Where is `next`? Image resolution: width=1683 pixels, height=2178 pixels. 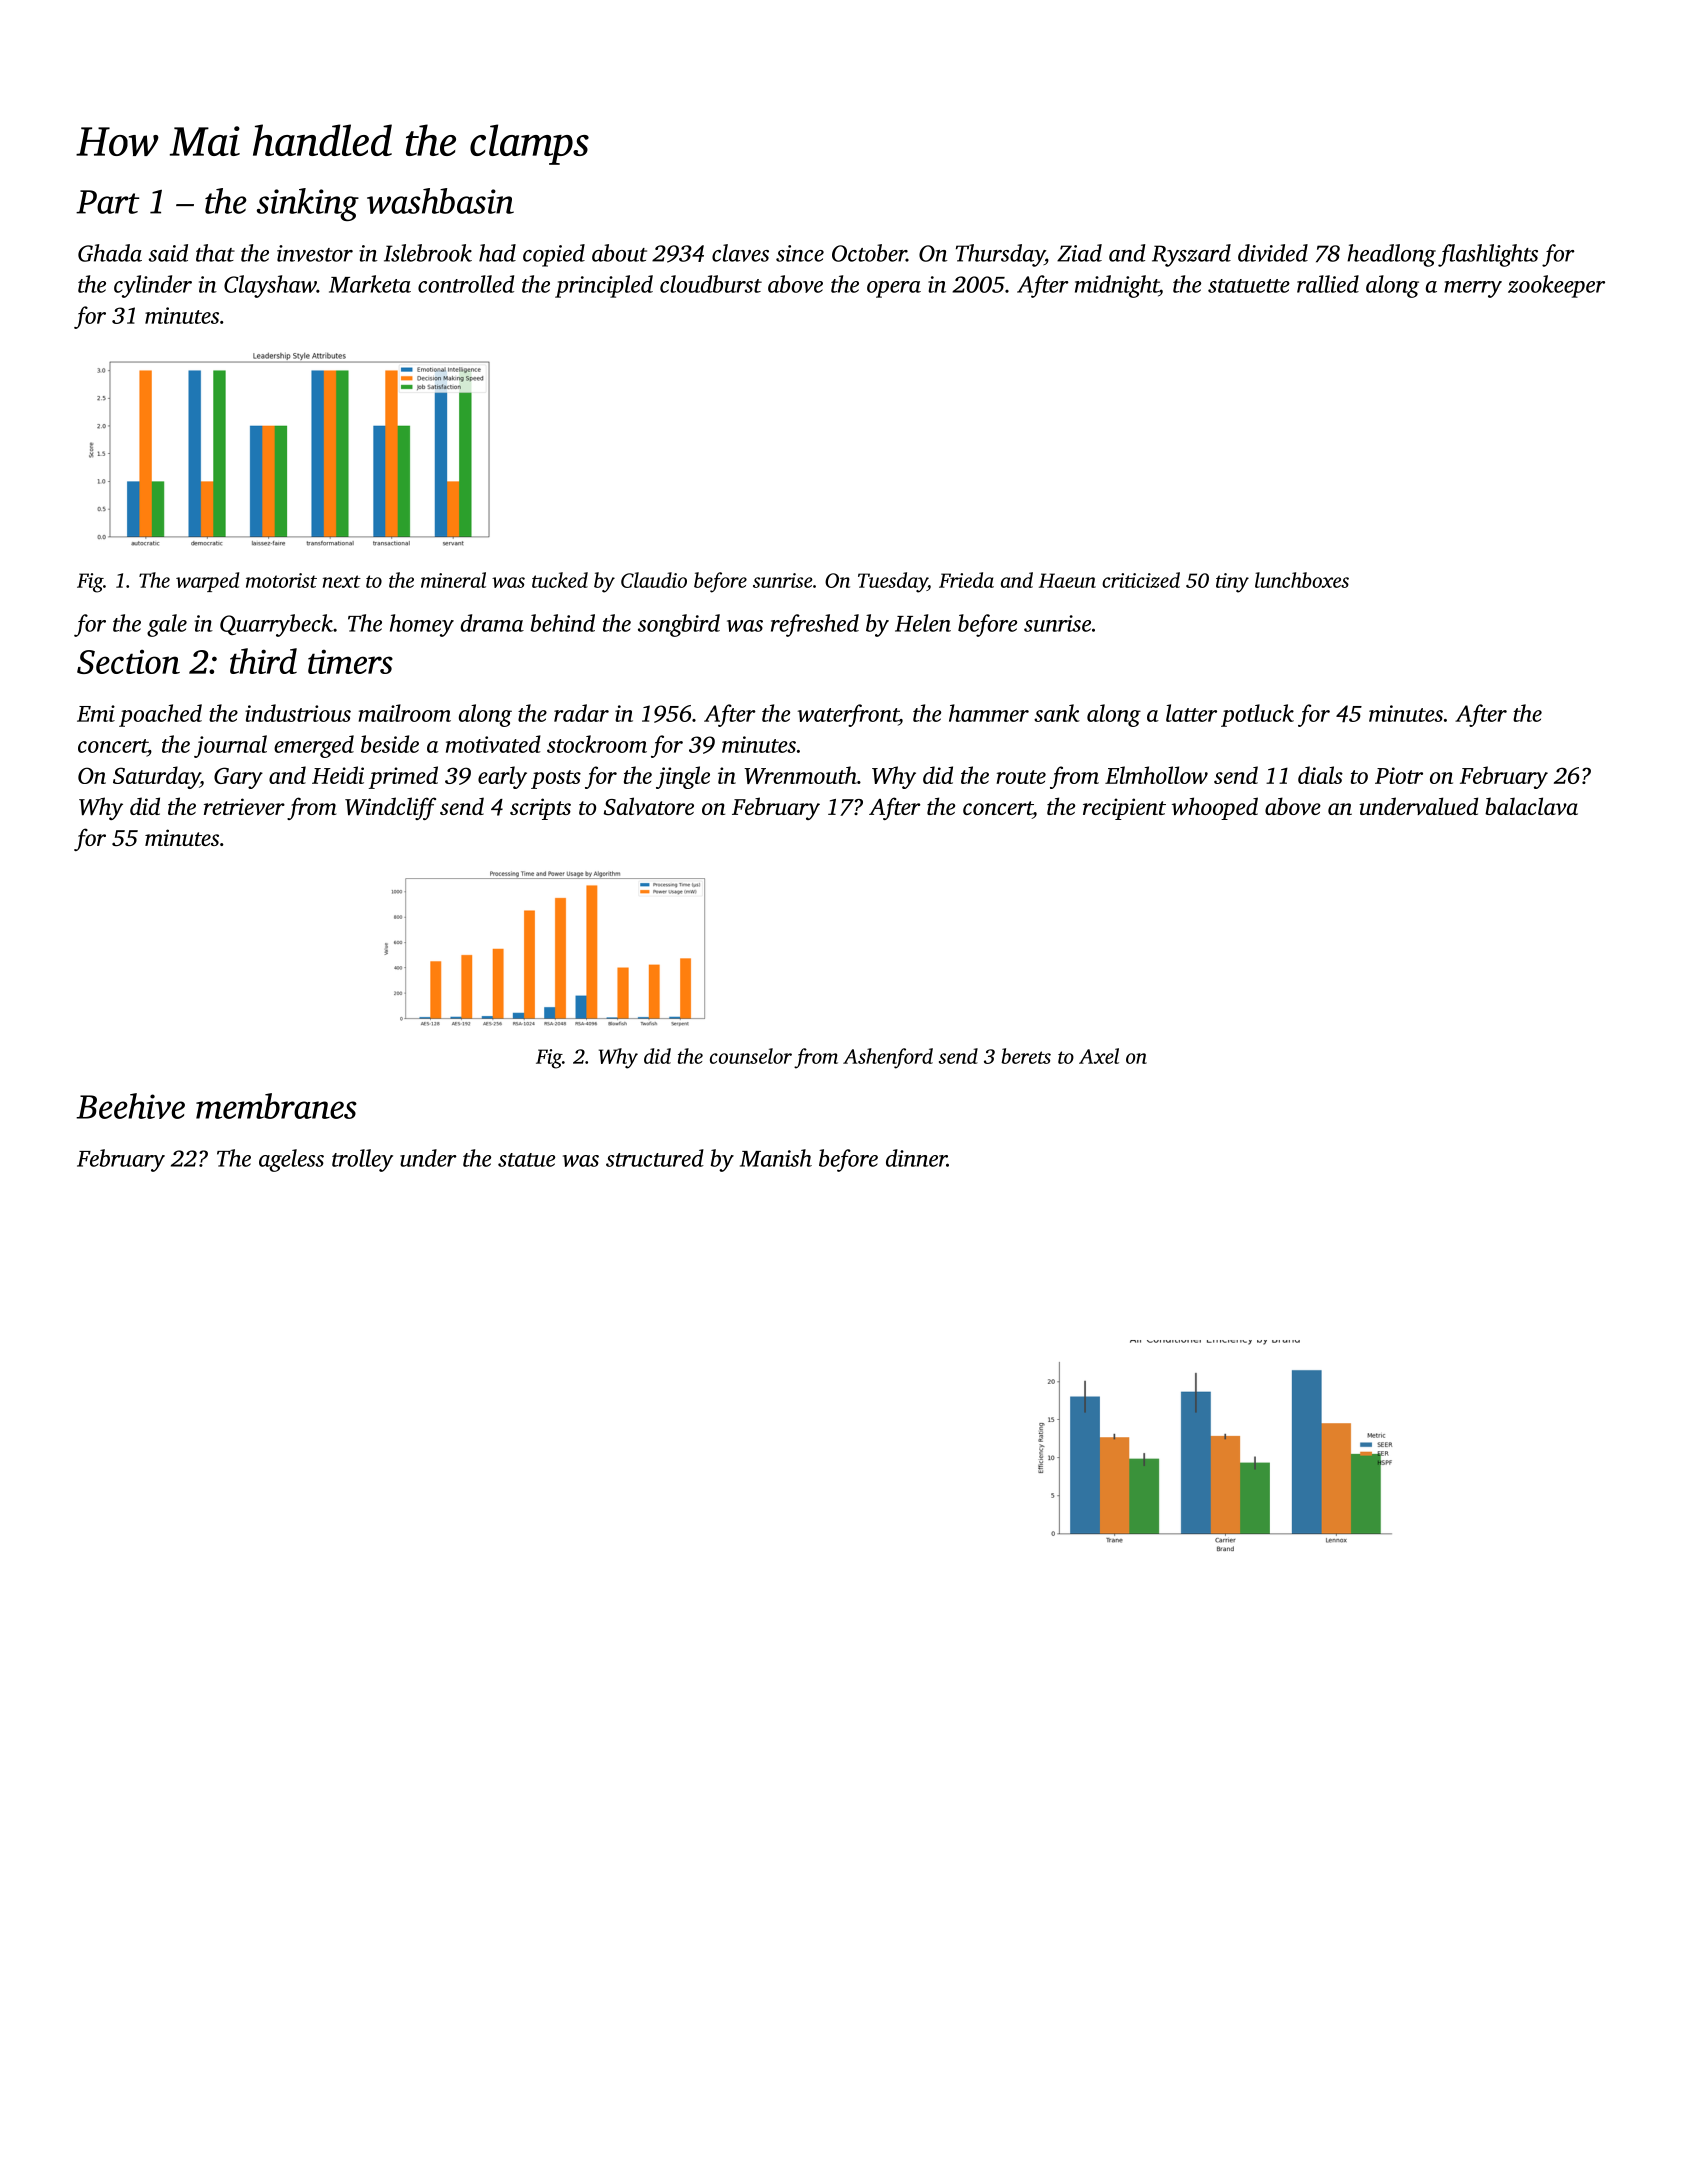
next is located at coordinates (342, 581).
